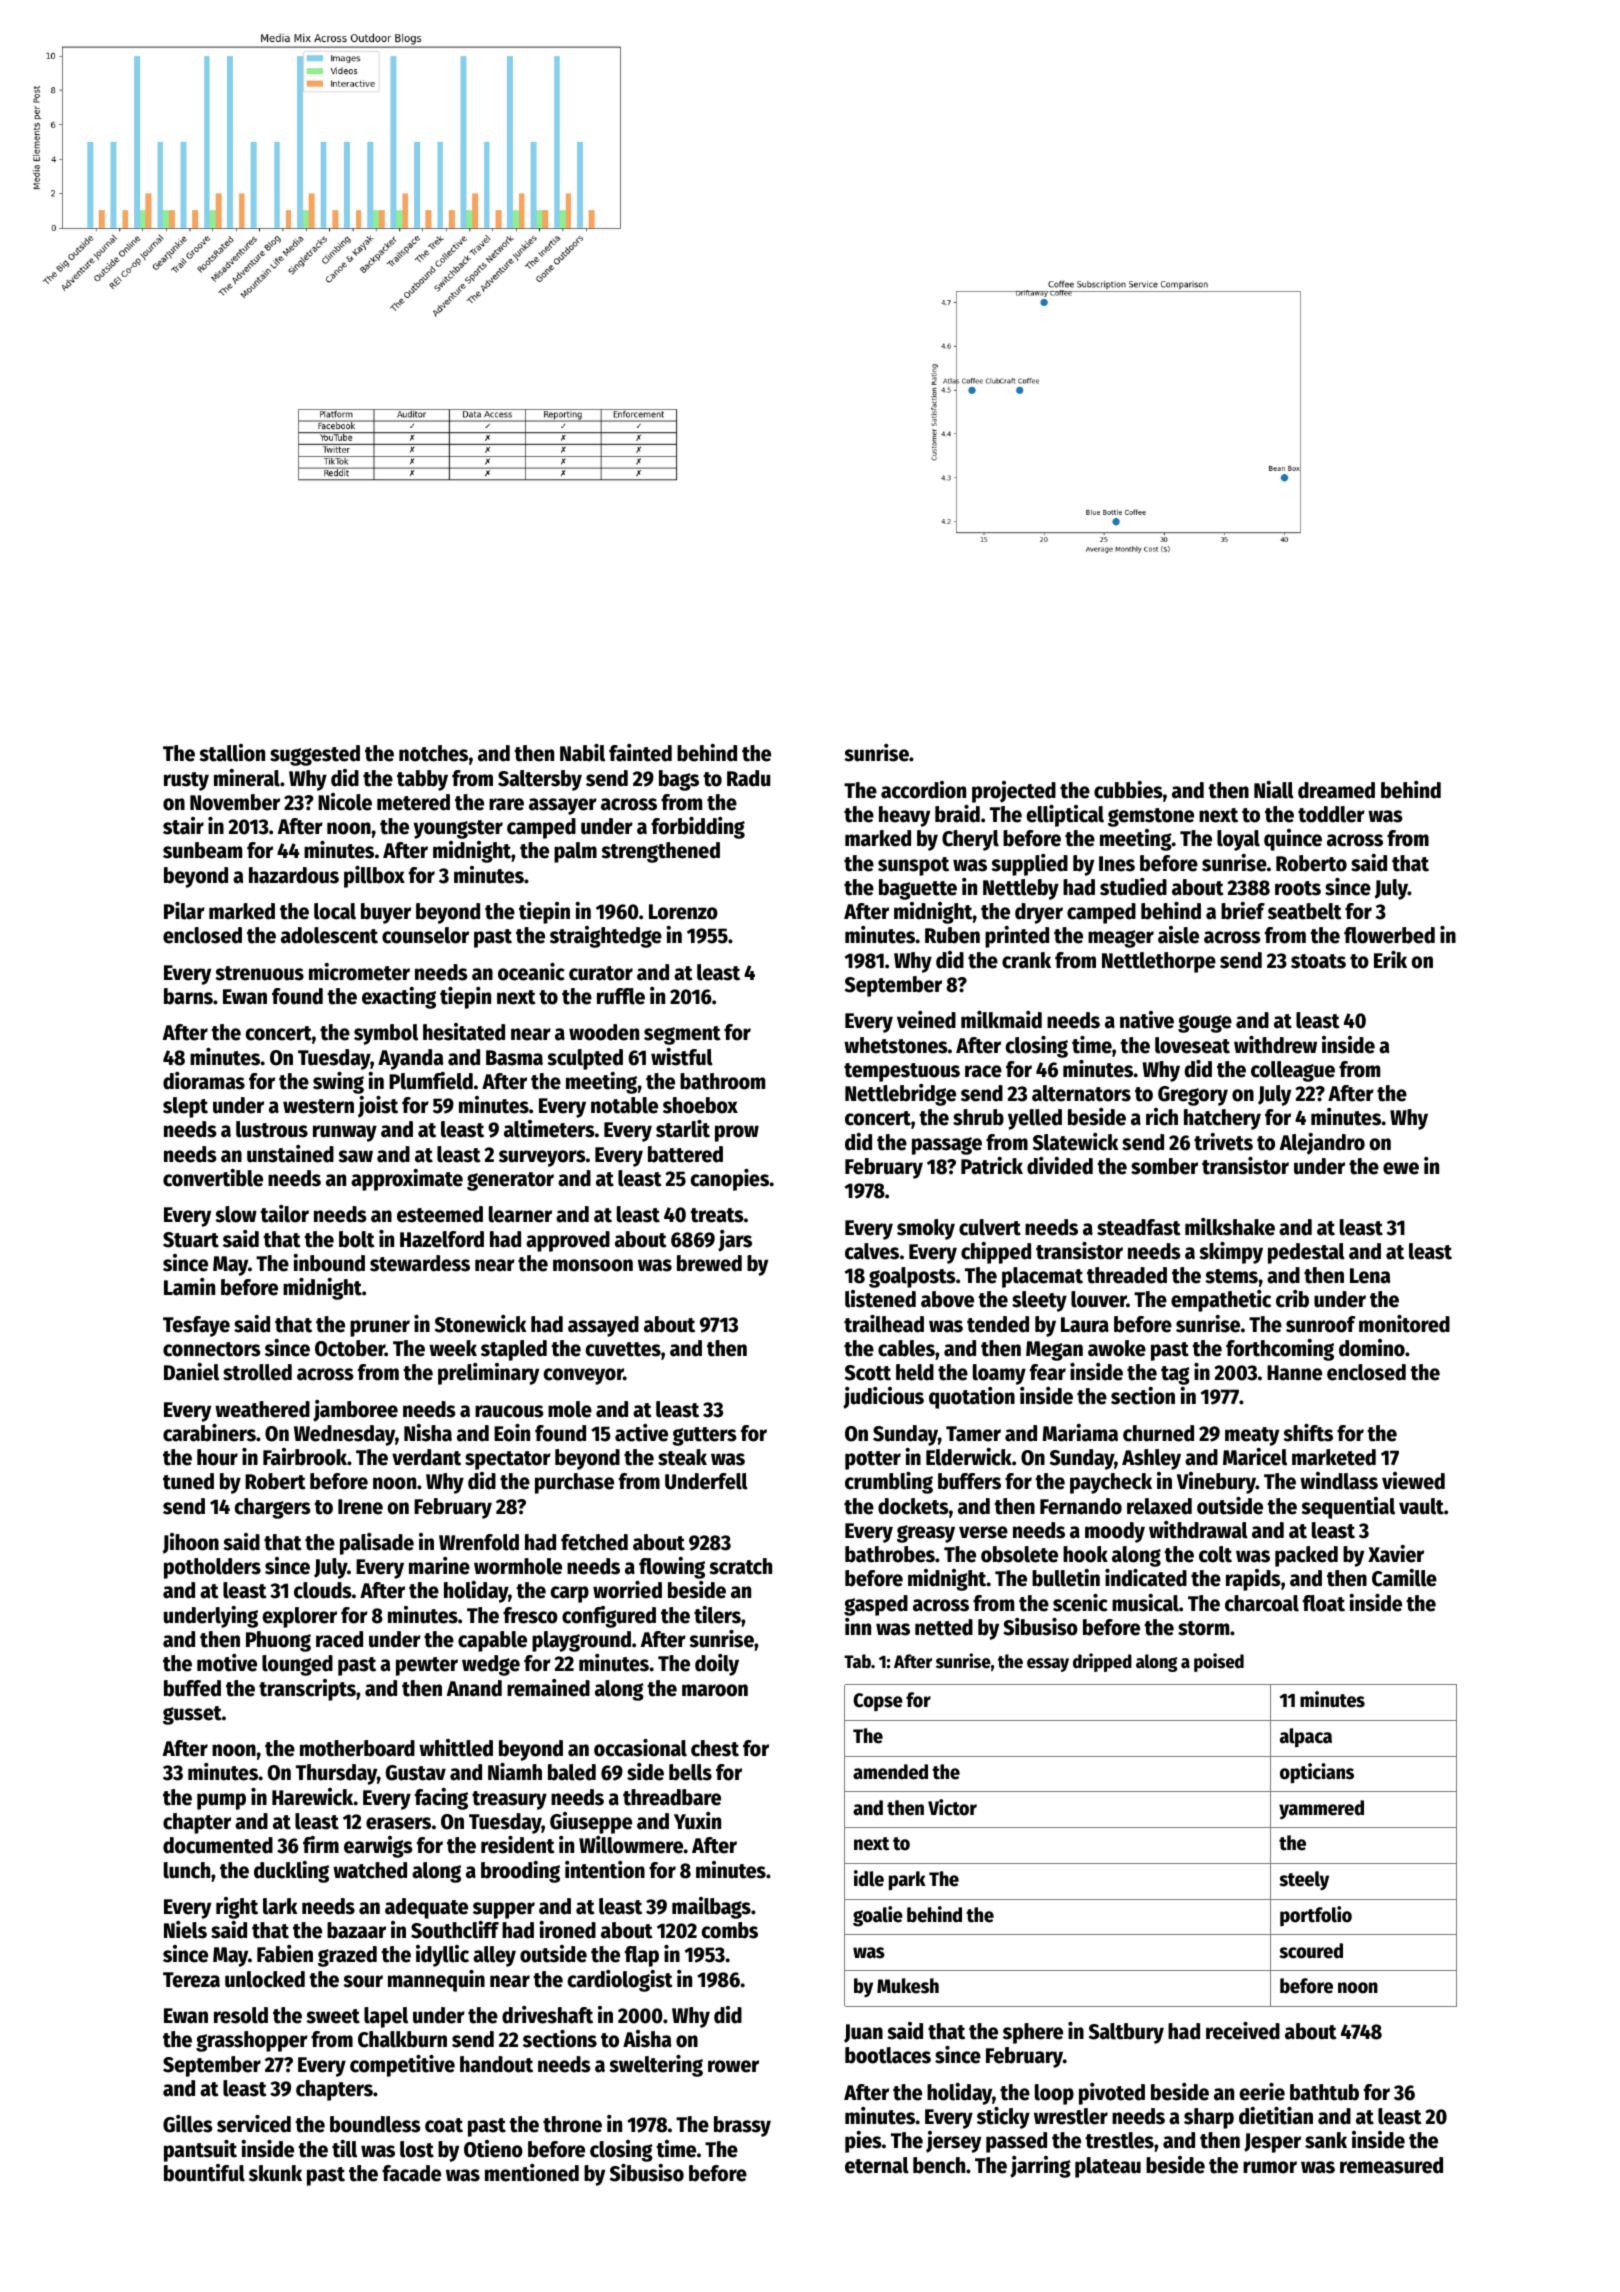 The image size is (1620, 2292). Describe the element at coordinates (232, 753) in the screenshot. I see `stallion` at that location.
